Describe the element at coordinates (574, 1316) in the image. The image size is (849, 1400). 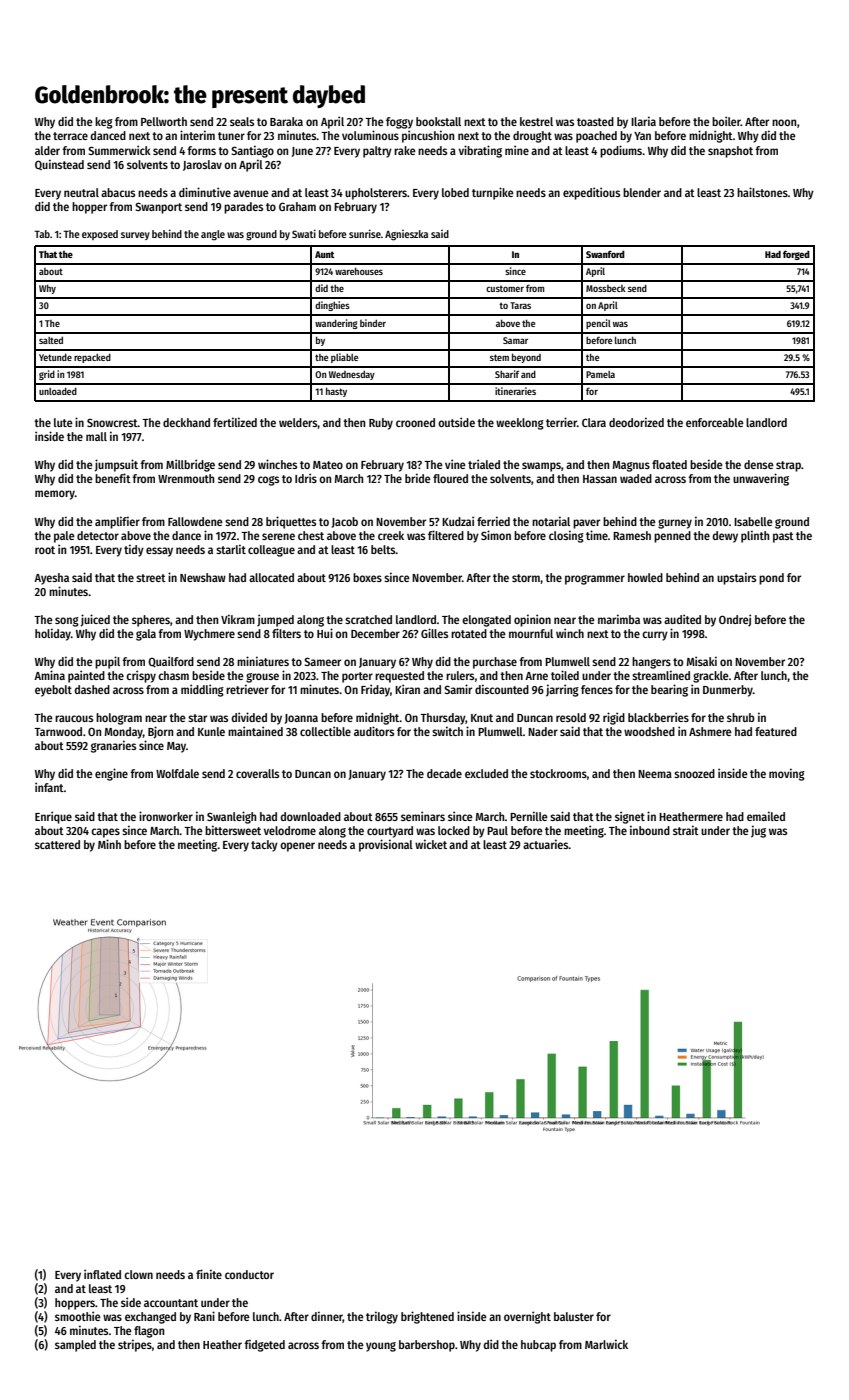
I see `baluster` at that location.
